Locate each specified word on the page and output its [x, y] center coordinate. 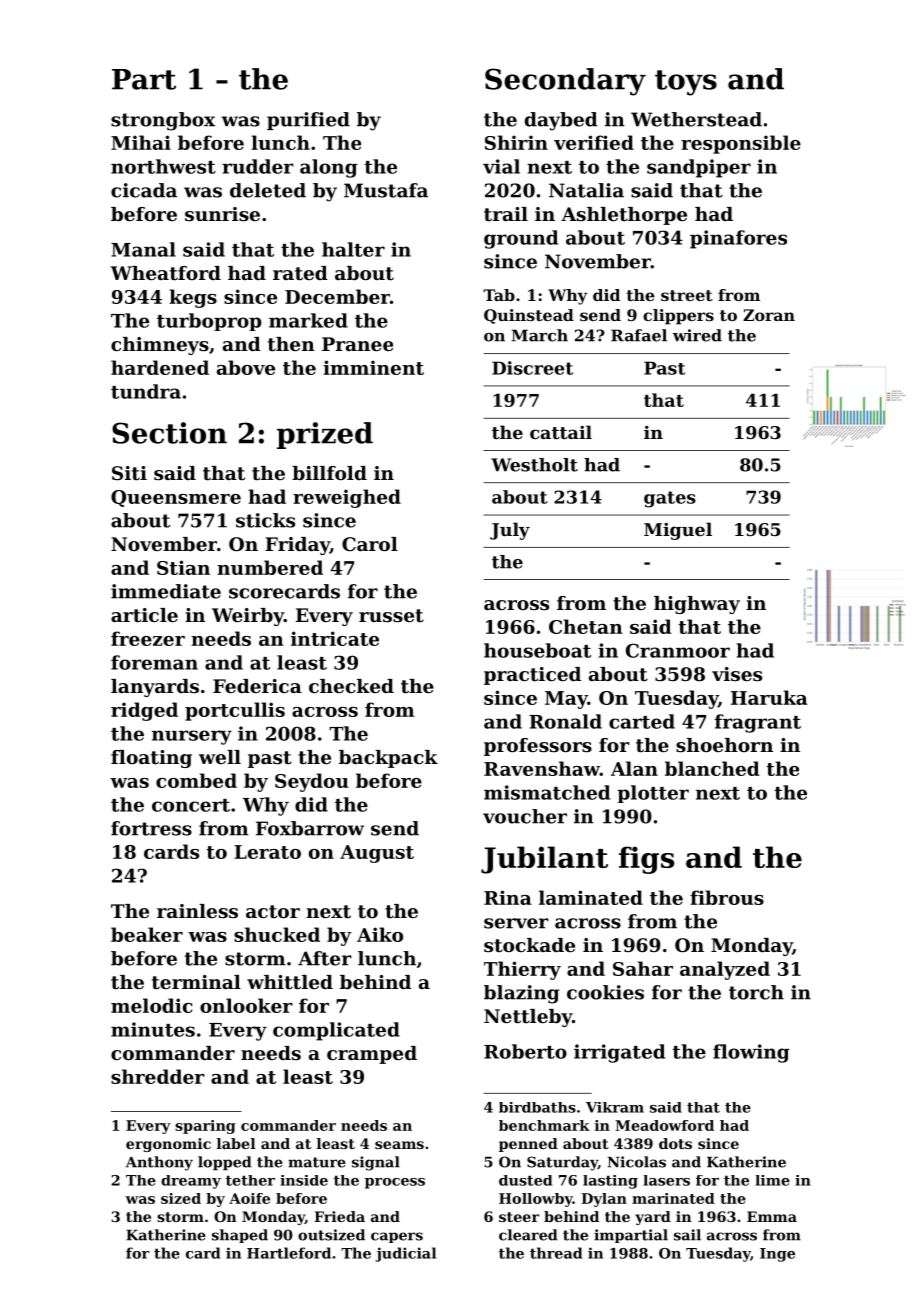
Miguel [678, 531]
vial [501, 166]
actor [273, 911]
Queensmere [176, 498]
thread [556, 1253]
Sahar [643, 968]
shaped [240, 1236]
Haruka [769, 697]
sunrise [222, 214]
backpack [388, 759]
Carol [370, 544]
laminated [591, 897]
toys [686, 83]
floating [151, 759]
